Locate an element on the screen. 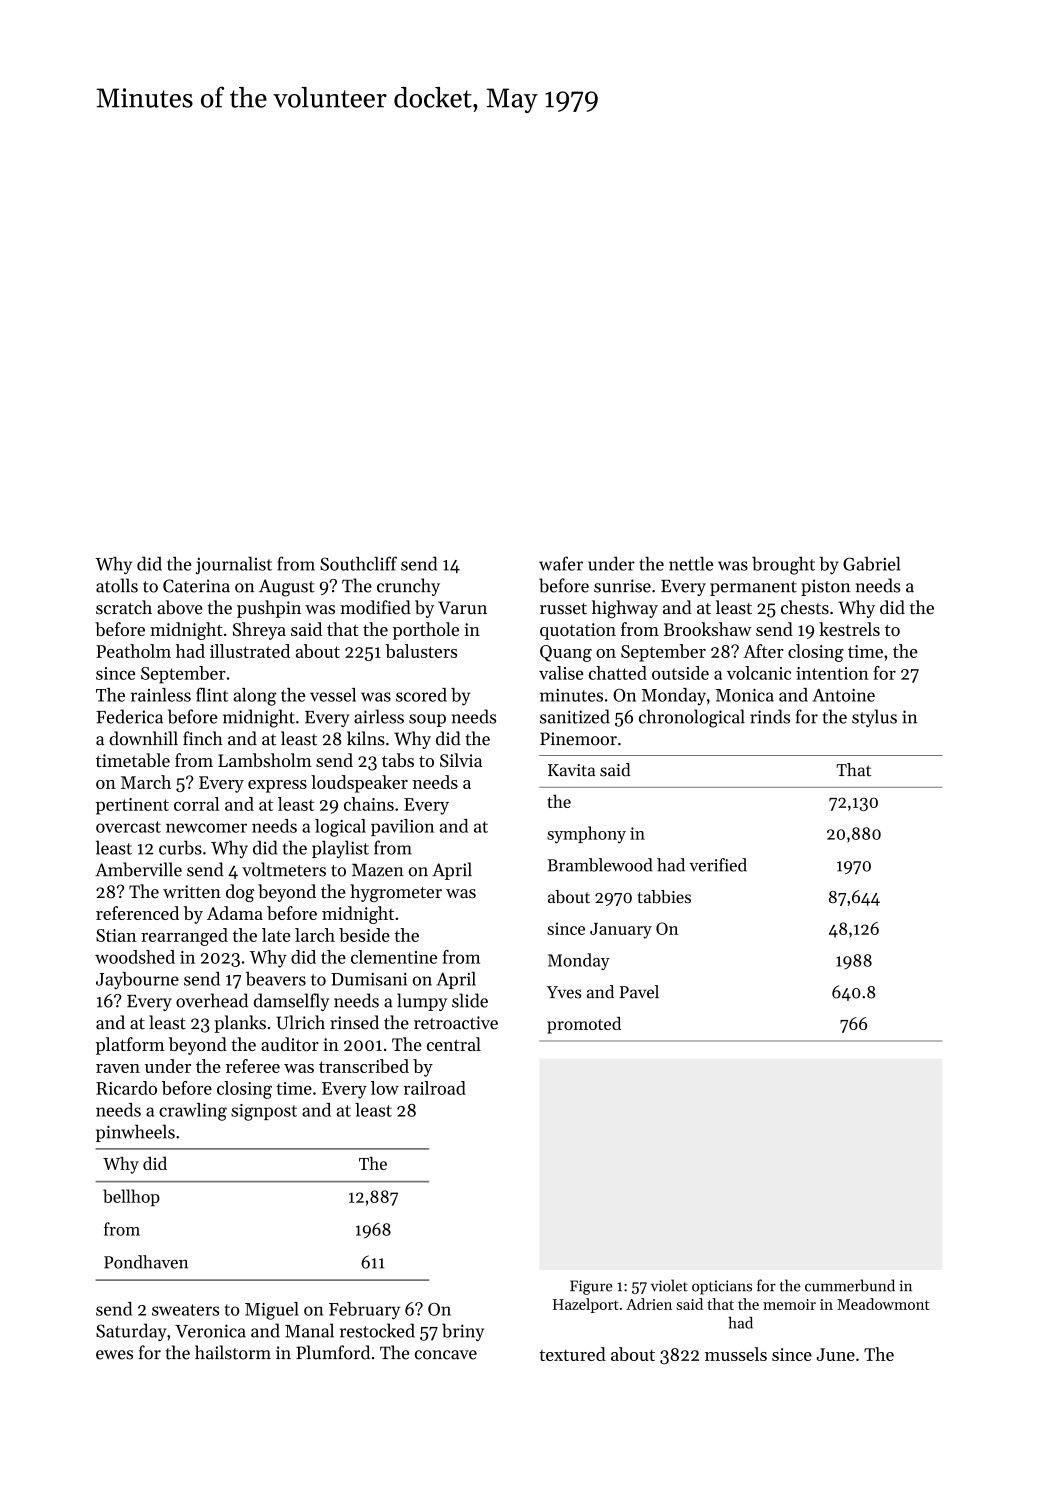 The image size is (1038, 1504). wafer is located at coordinates (561, 563).
